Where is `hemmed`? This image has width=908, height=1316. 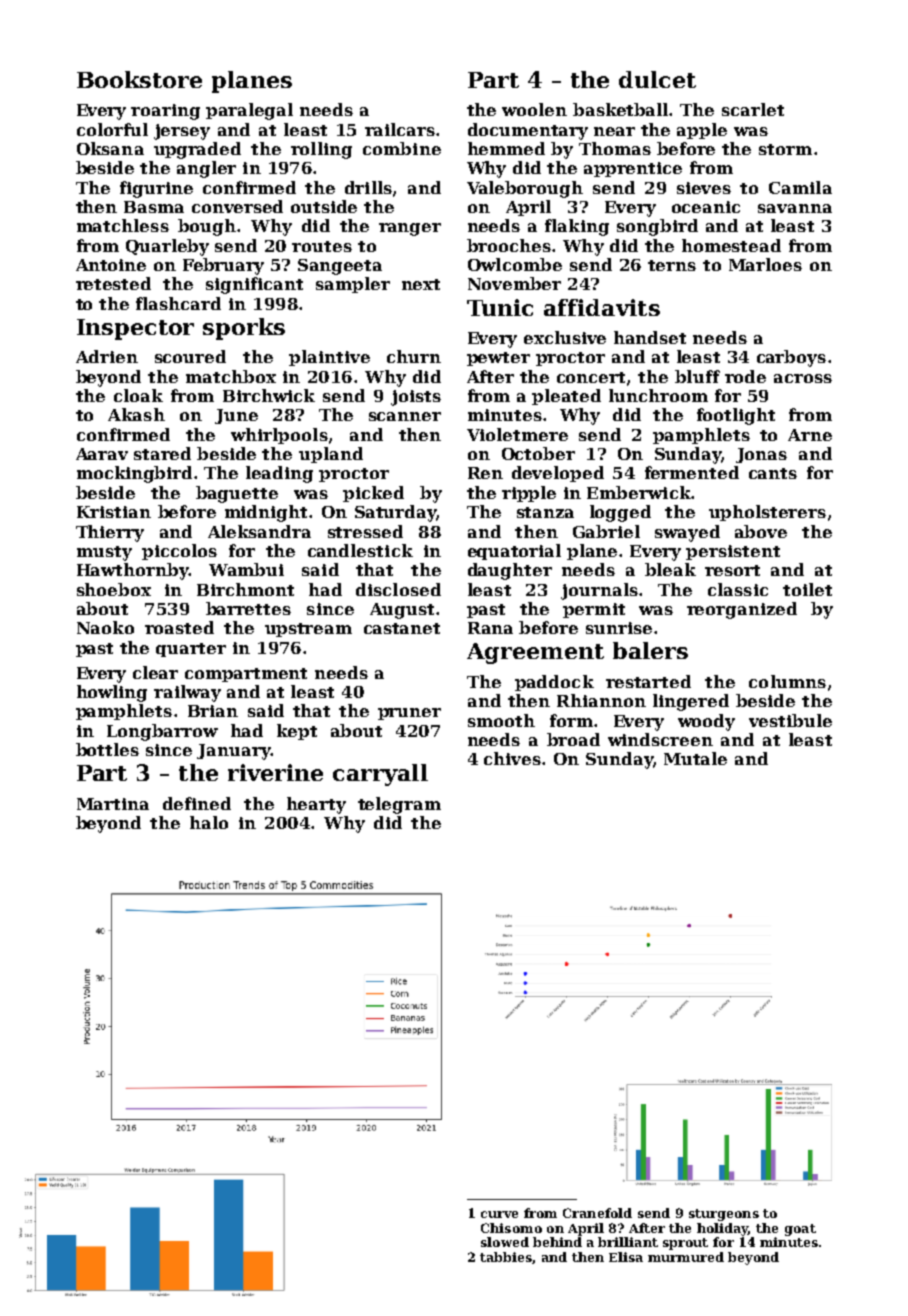 hemmed is located at coordinates (506, 148).
